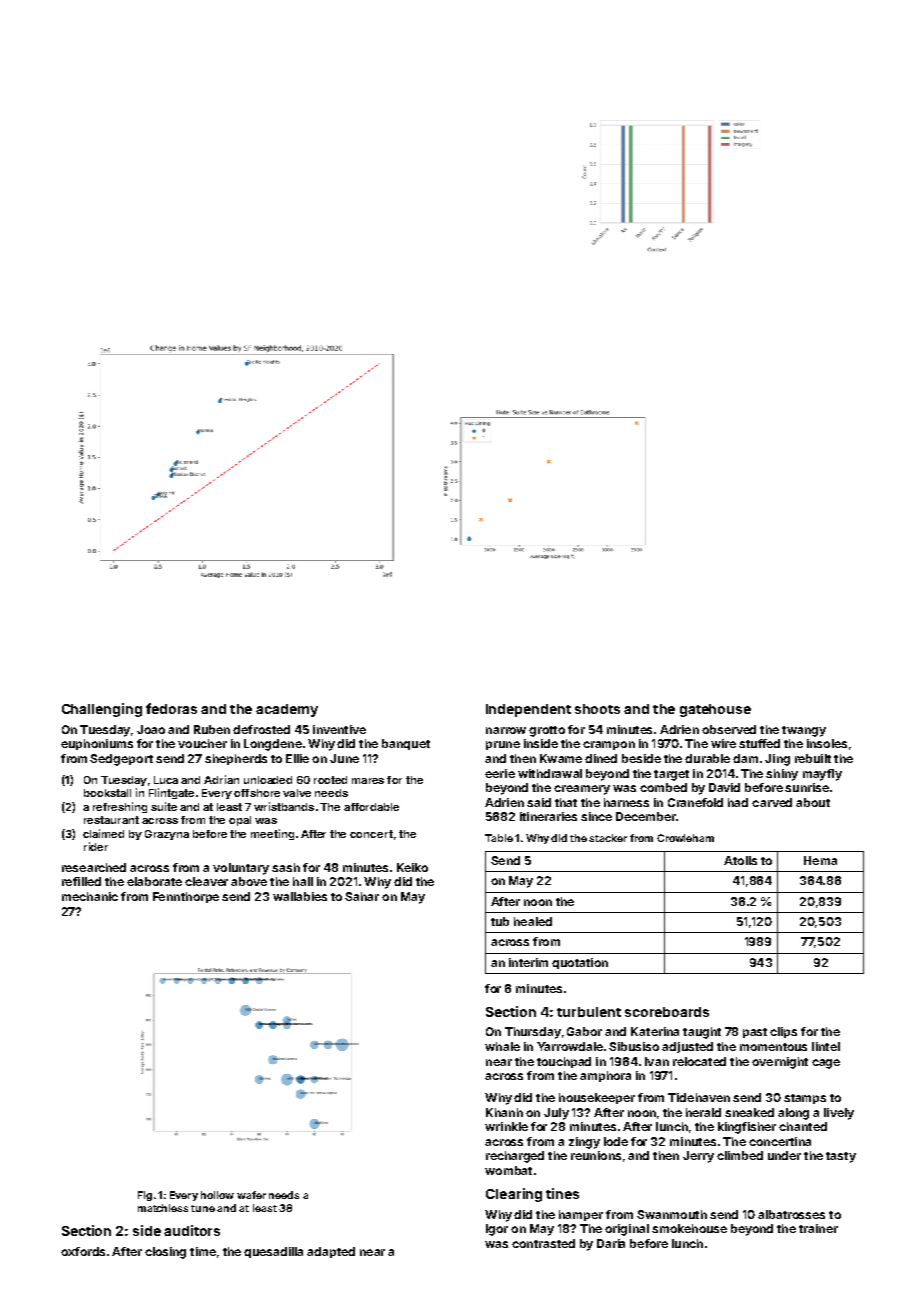  Describe the element at coordinates (597, 709) in the screenshot. I see `shoots` at that location.
